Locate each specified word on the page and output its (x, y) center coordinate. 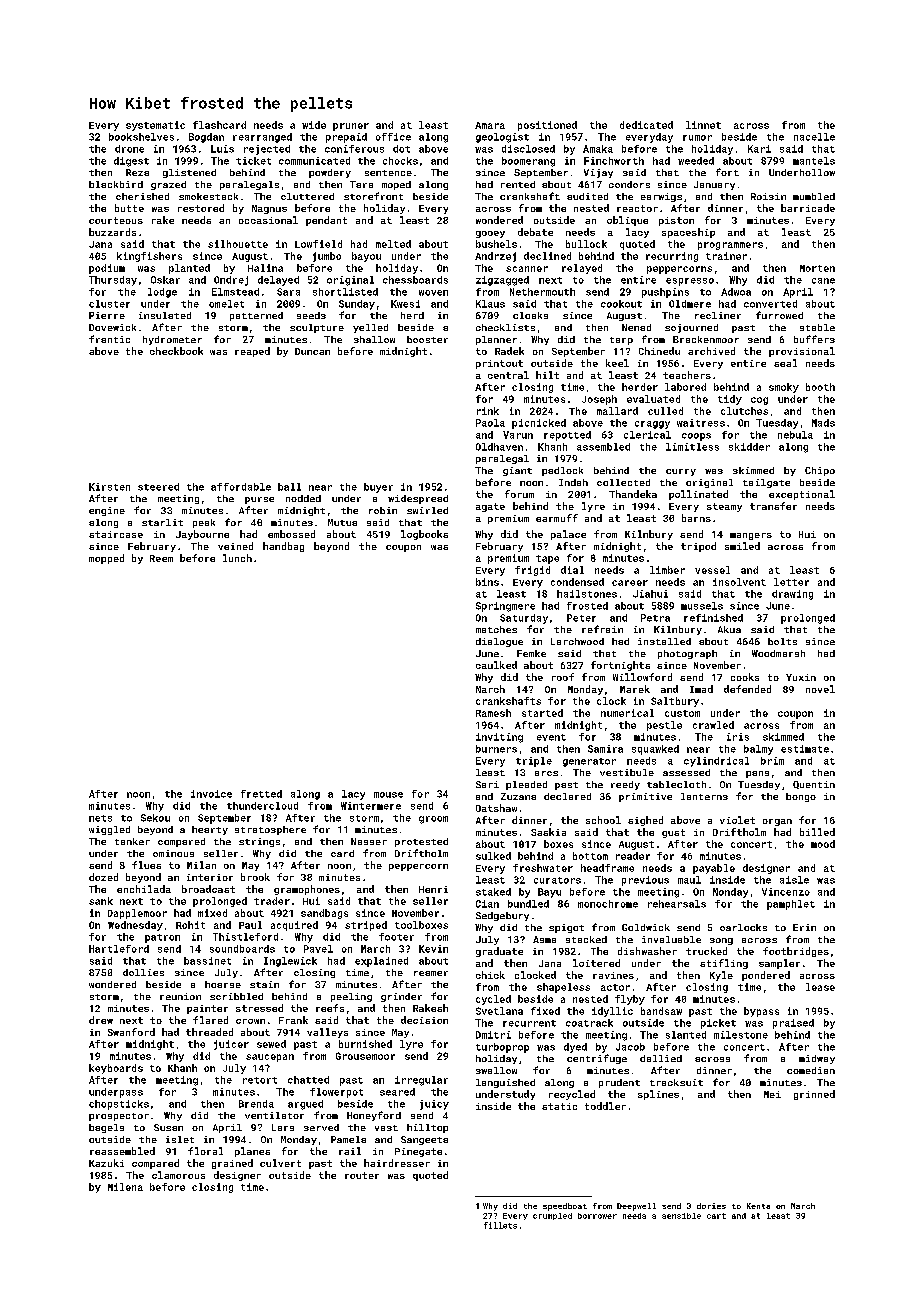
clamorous (178, 1175)
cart (716, 1216)
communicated (314, 161)
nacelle (814, 137)
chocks (400, 161)
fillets (500, 1225)
